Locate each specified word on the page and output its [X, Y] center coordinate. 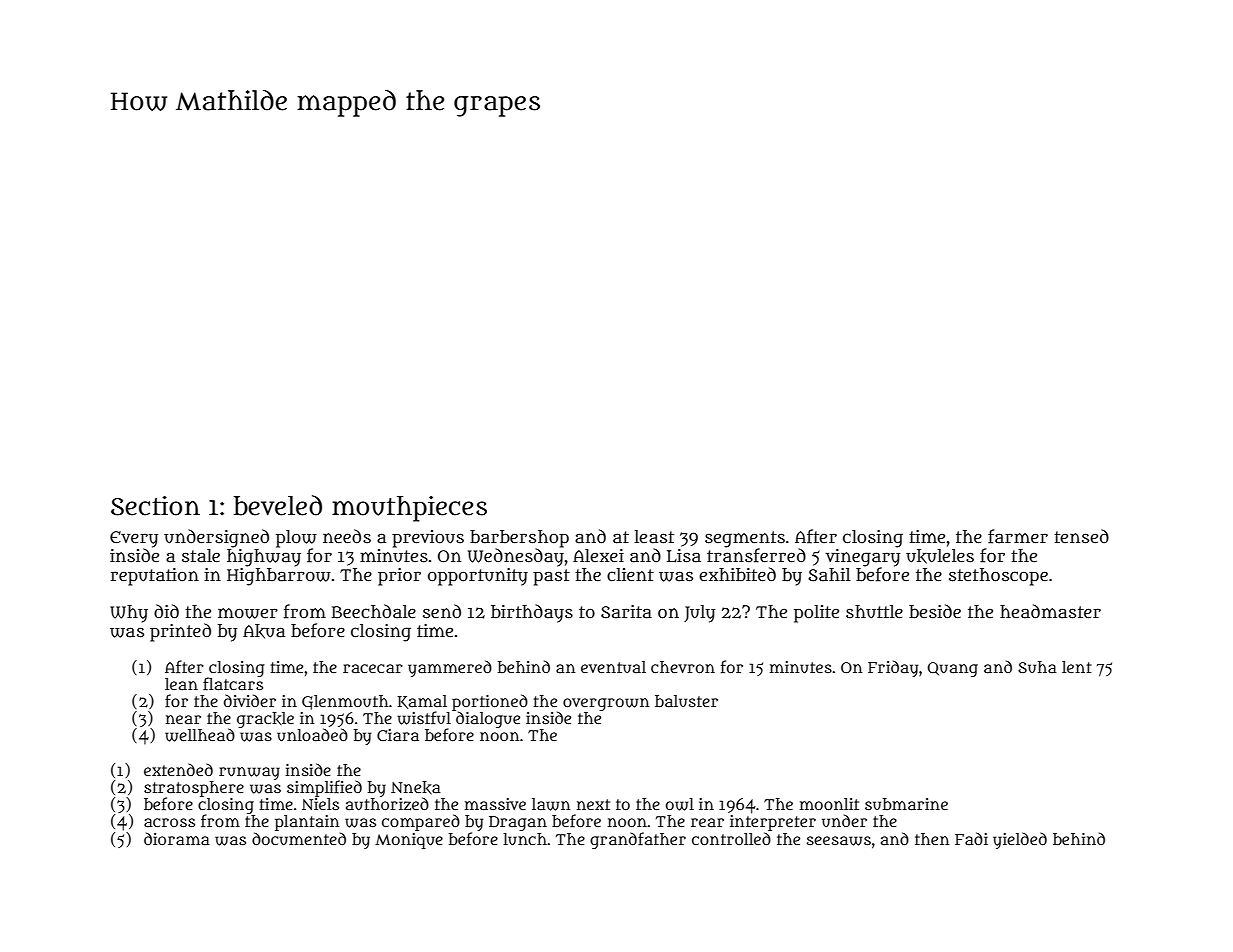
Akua [264, 631]
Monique [409, 841]
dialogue [488, 719]
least [654, 537]
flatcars [233, 684]
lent [1077, 667]
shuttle [874, 612]
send [442, 611]
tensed [1081, 536]
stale [201, 556]
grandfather [638, 840]
